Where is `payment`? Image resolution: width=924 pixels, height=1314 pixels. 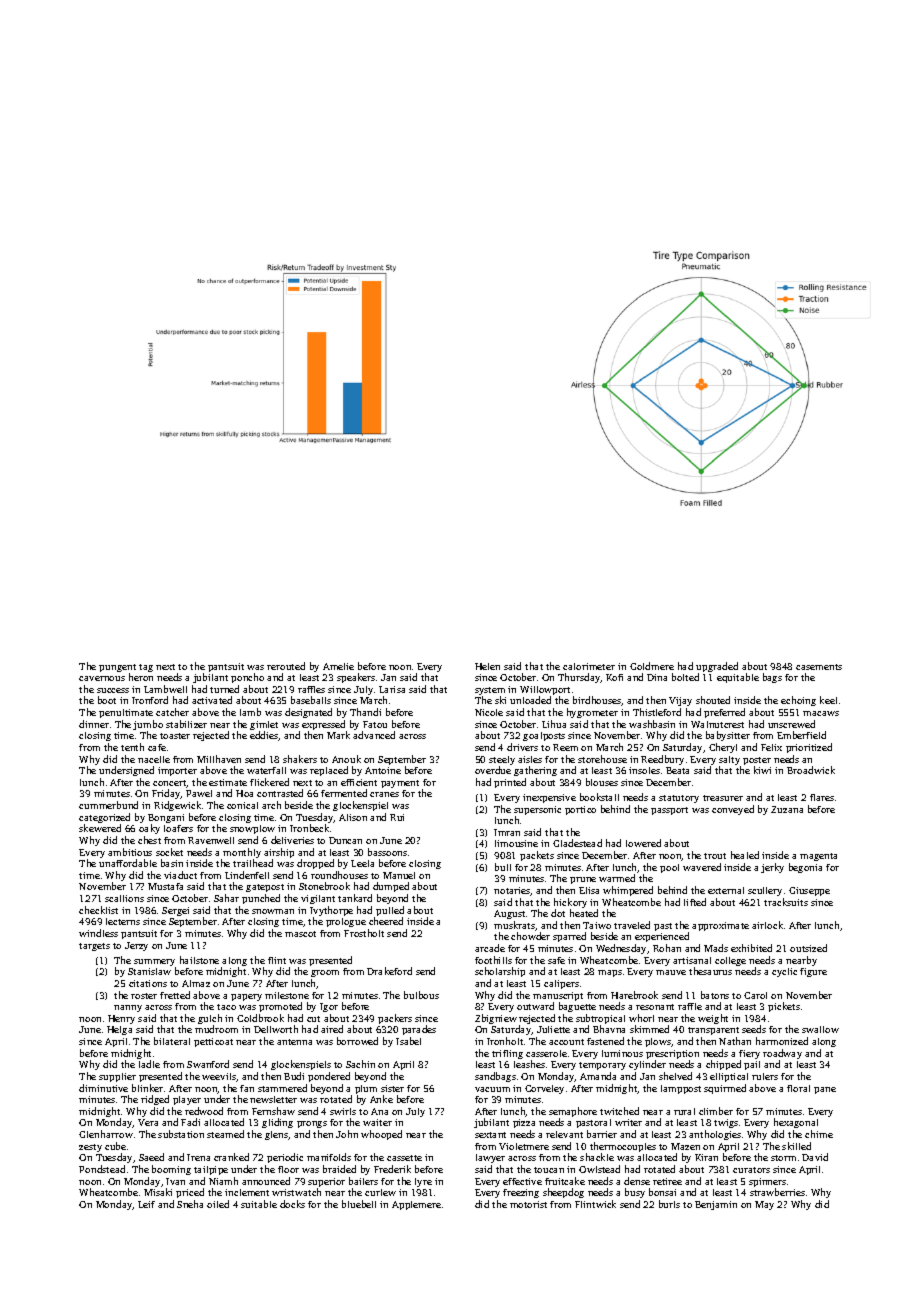 payment is located at coordinates (400, 784).
